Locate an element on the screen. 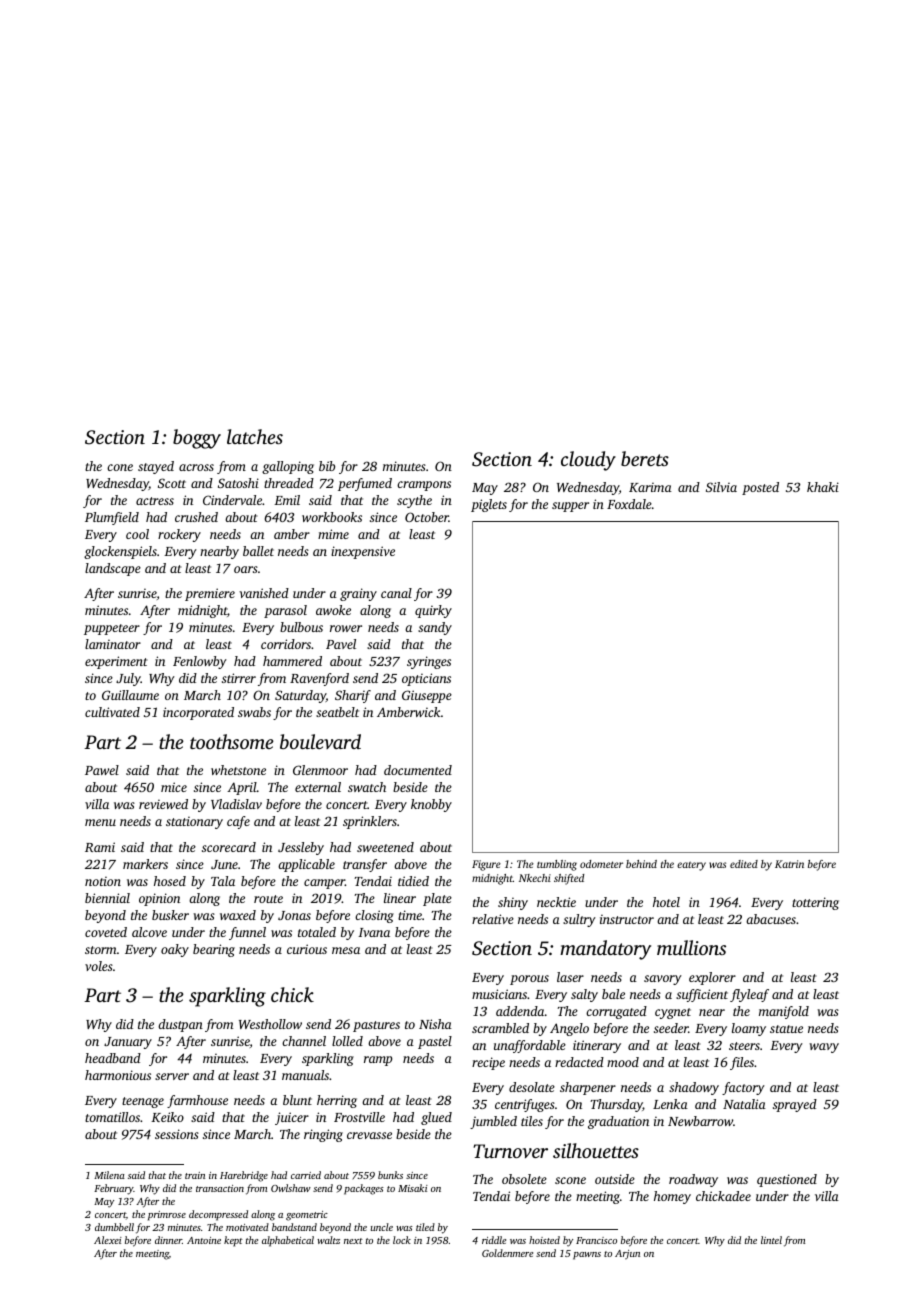 The height and width of the screenshot is (1308, 924). cloudy is located at coordinates (588, 461).
